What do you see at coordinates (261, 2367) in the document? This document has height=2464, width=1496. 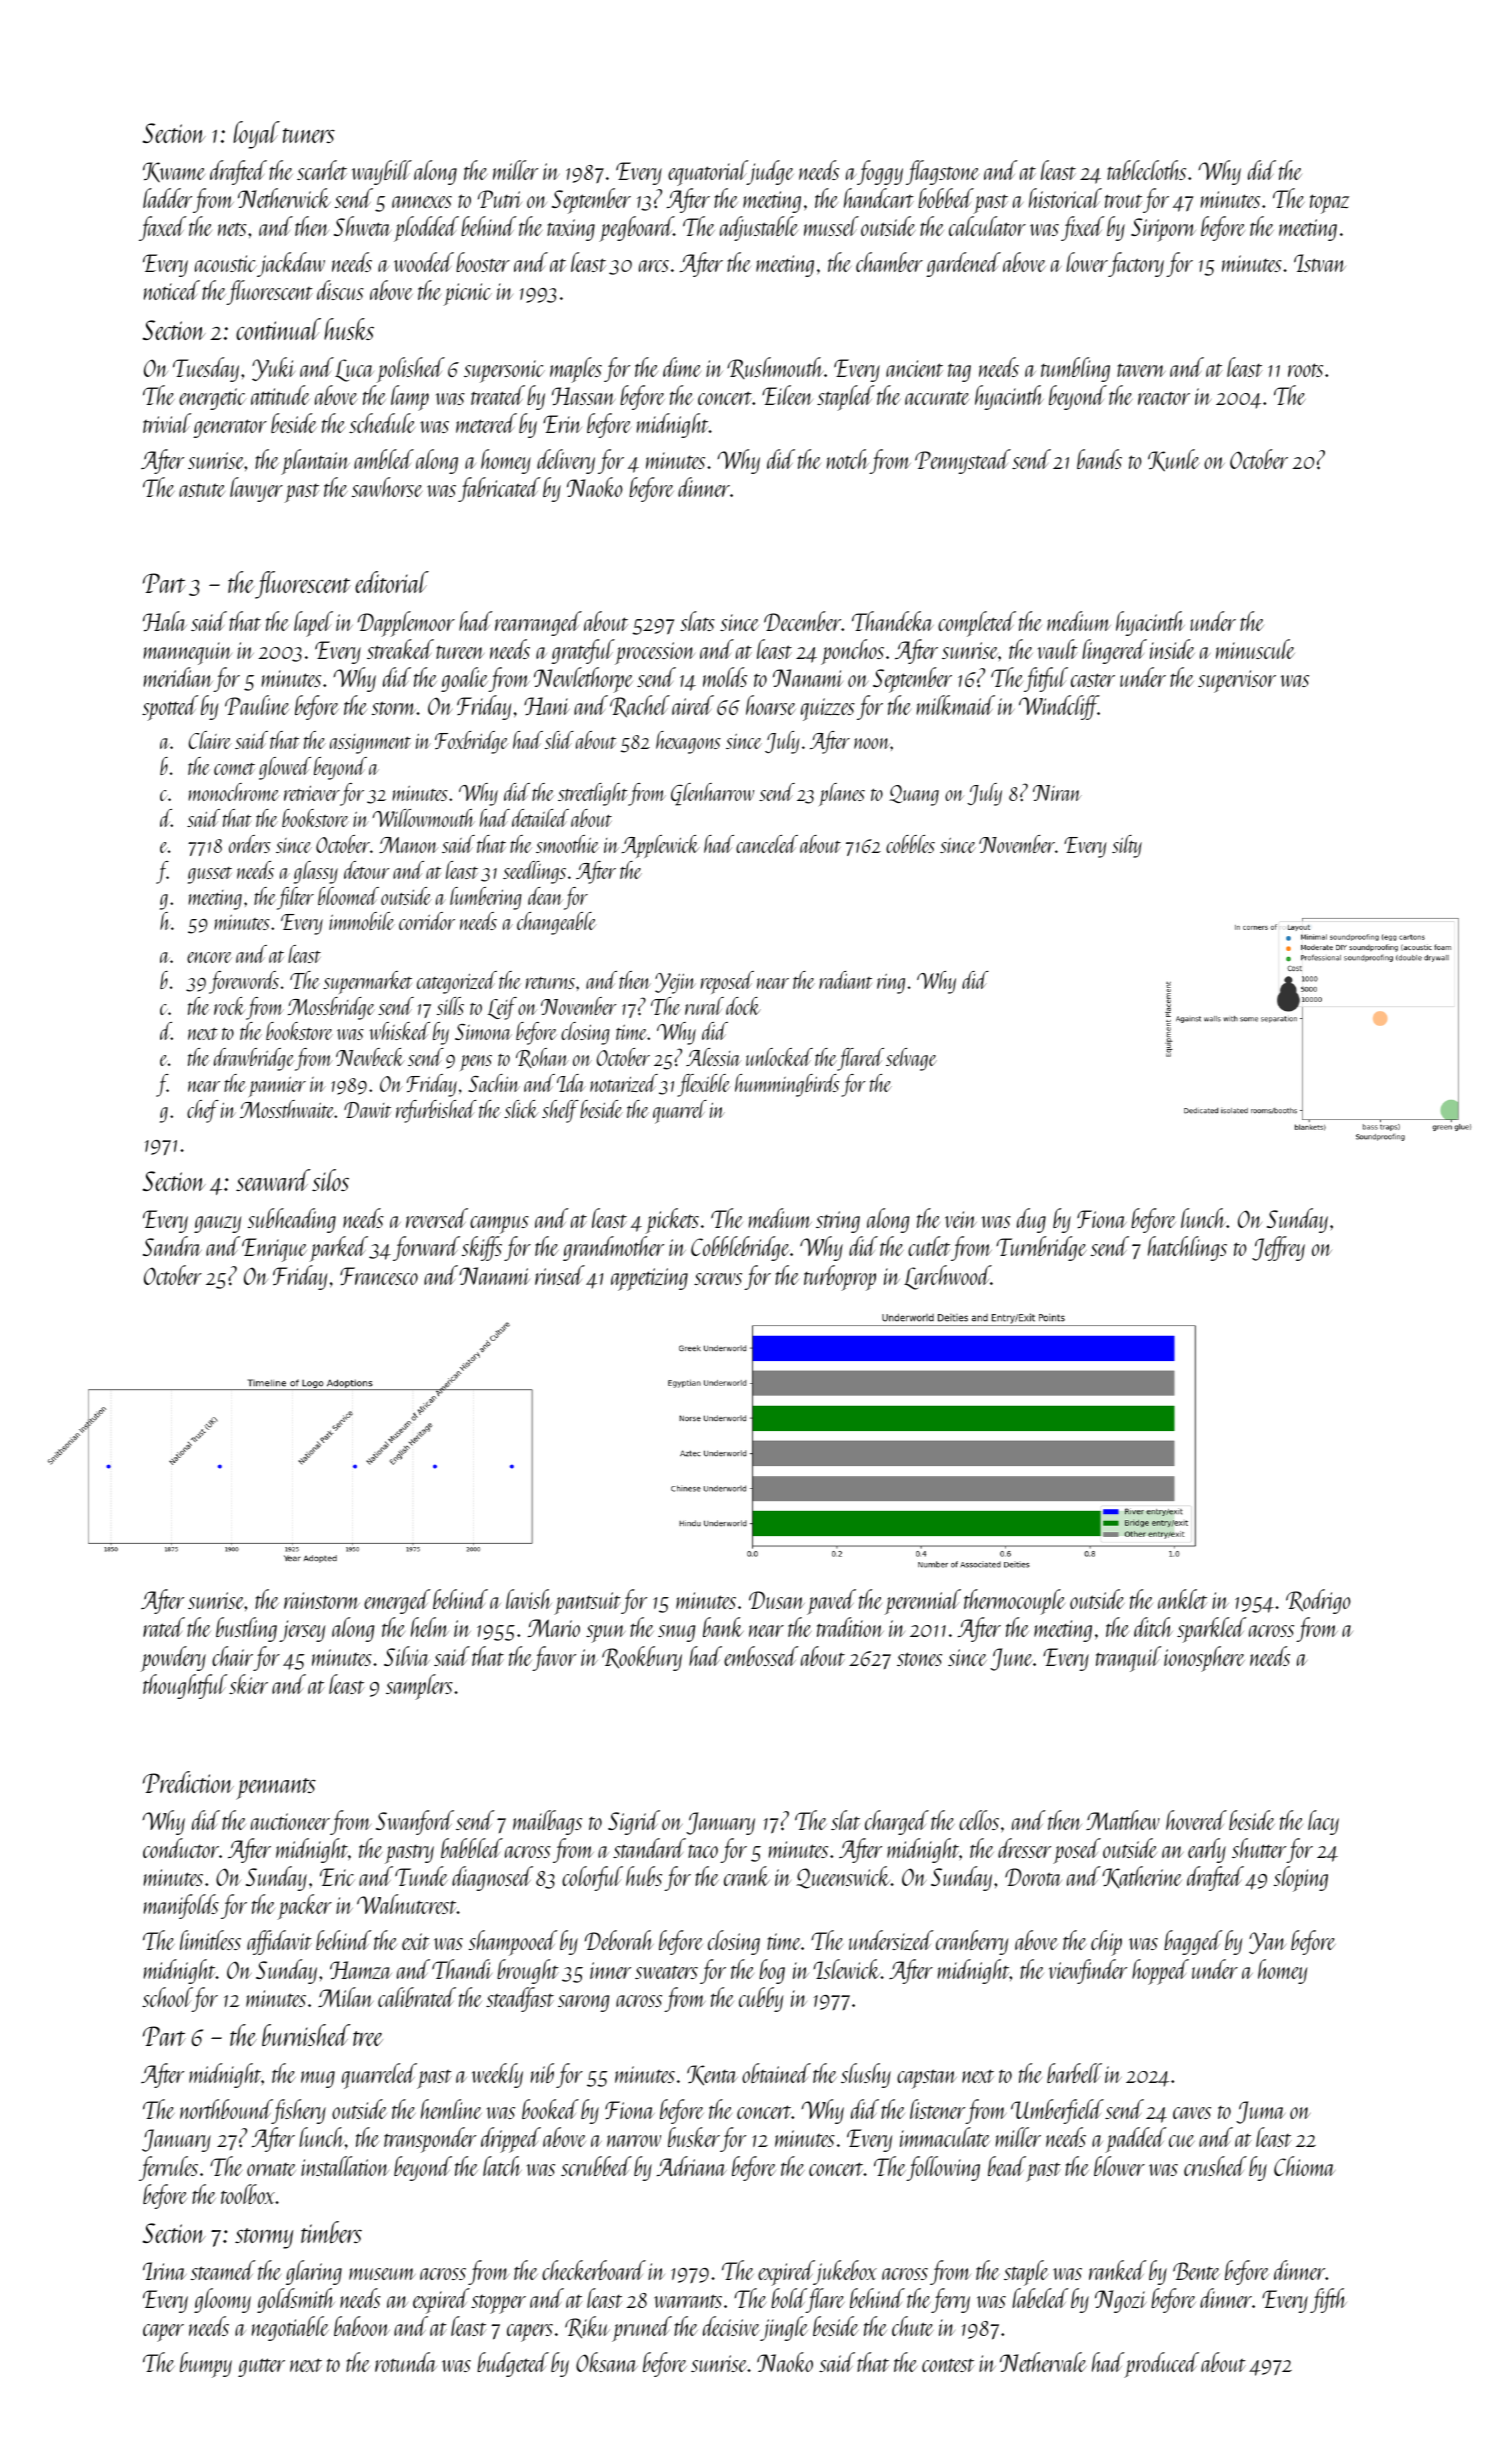 I see `gutter` at bounding box center [261, 2367].
